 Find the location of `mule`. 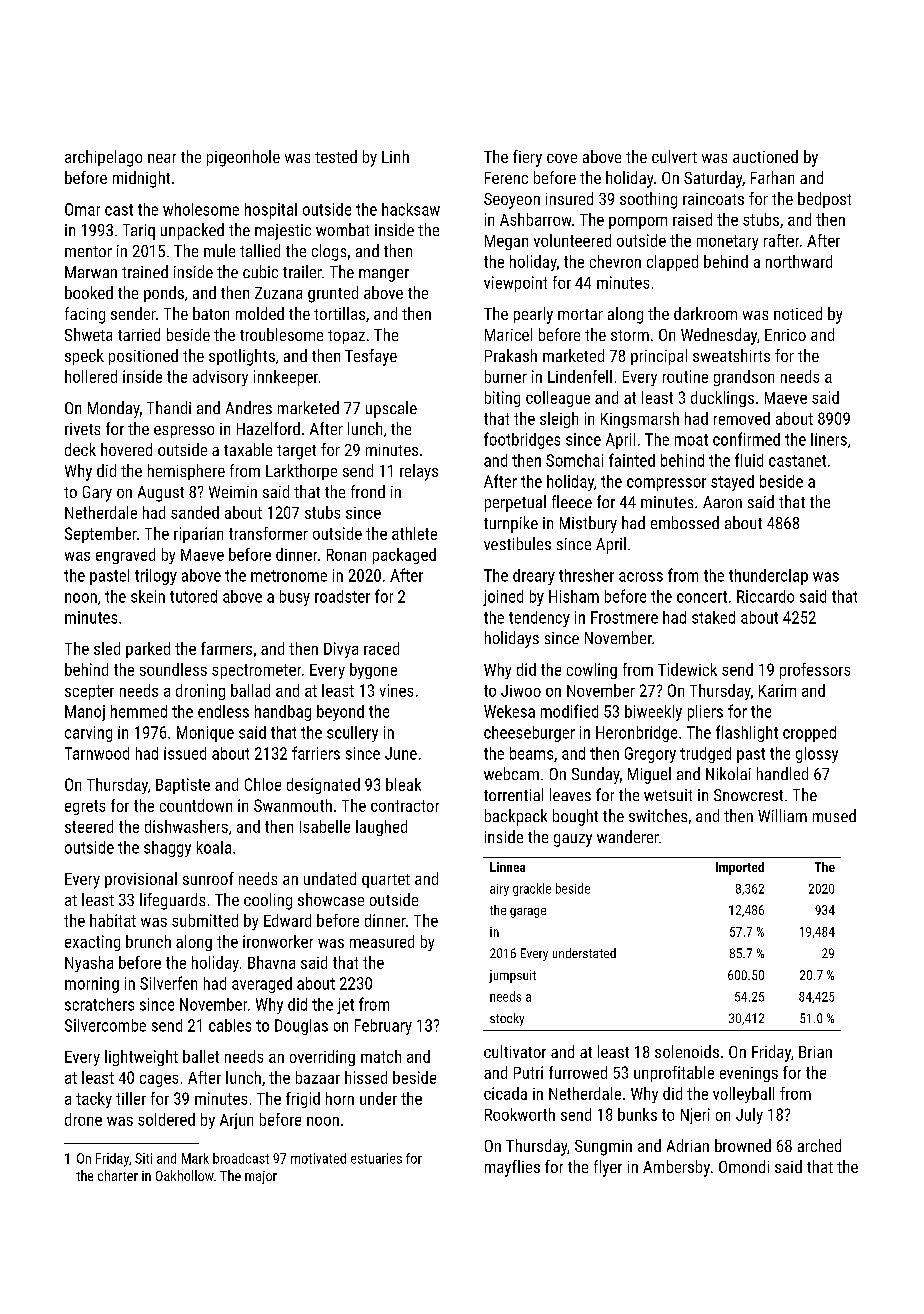

mule is located at coordinates (219, 250).
